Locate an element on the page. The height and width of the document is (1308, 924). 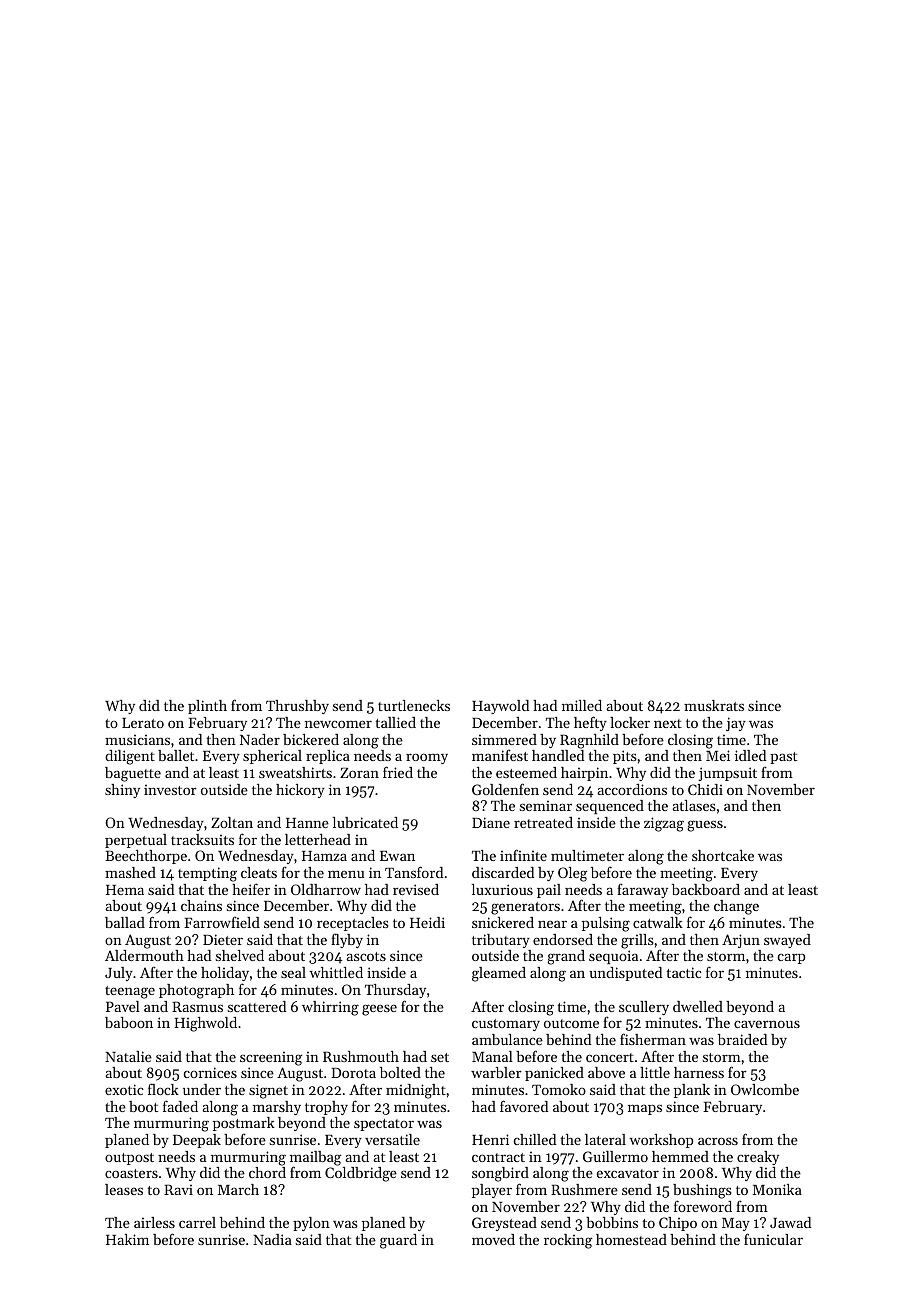
ambulance is located at coordinates (507, 1039).
